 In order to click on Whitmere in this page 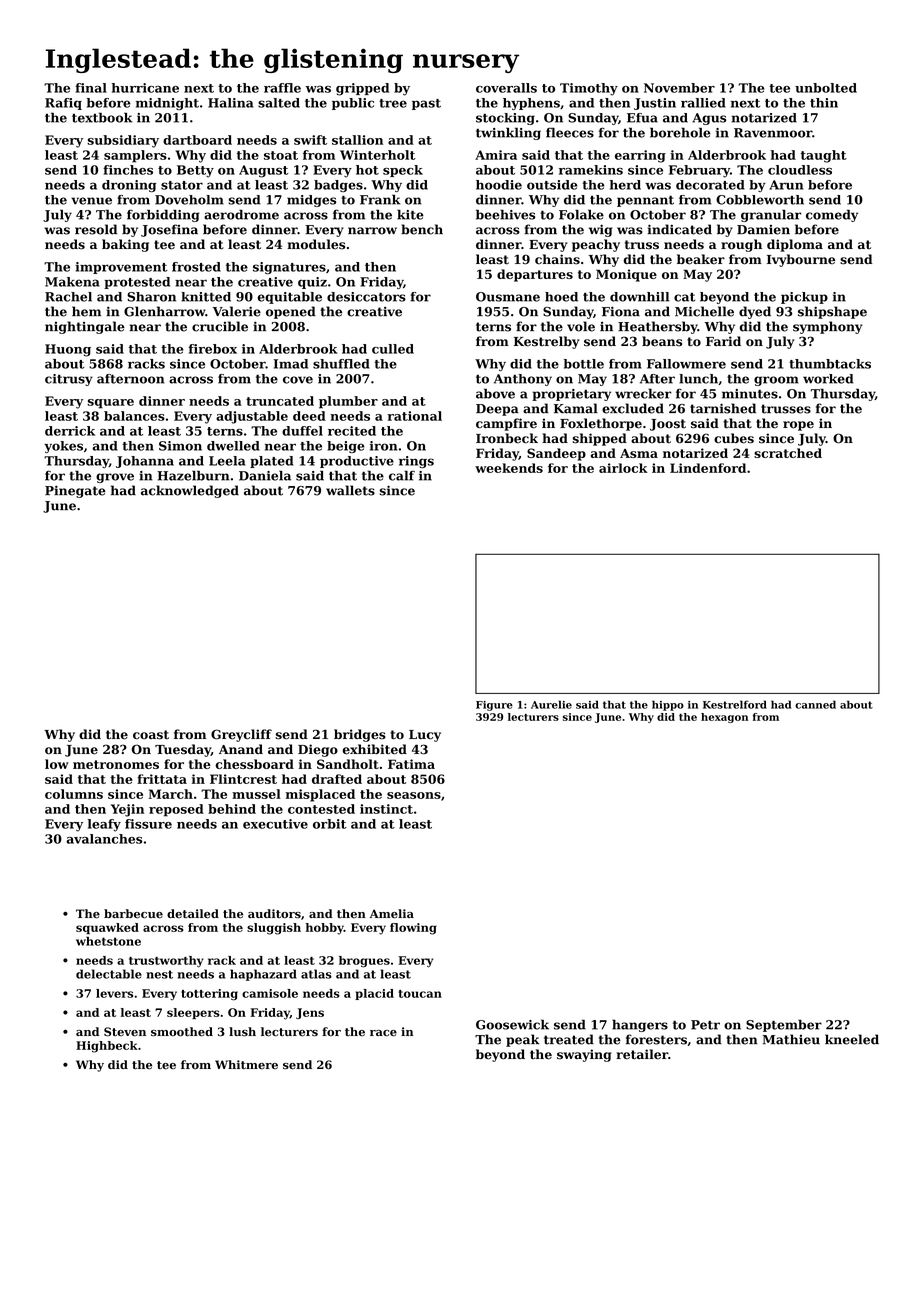, I will do `click(246, 1065)`.
